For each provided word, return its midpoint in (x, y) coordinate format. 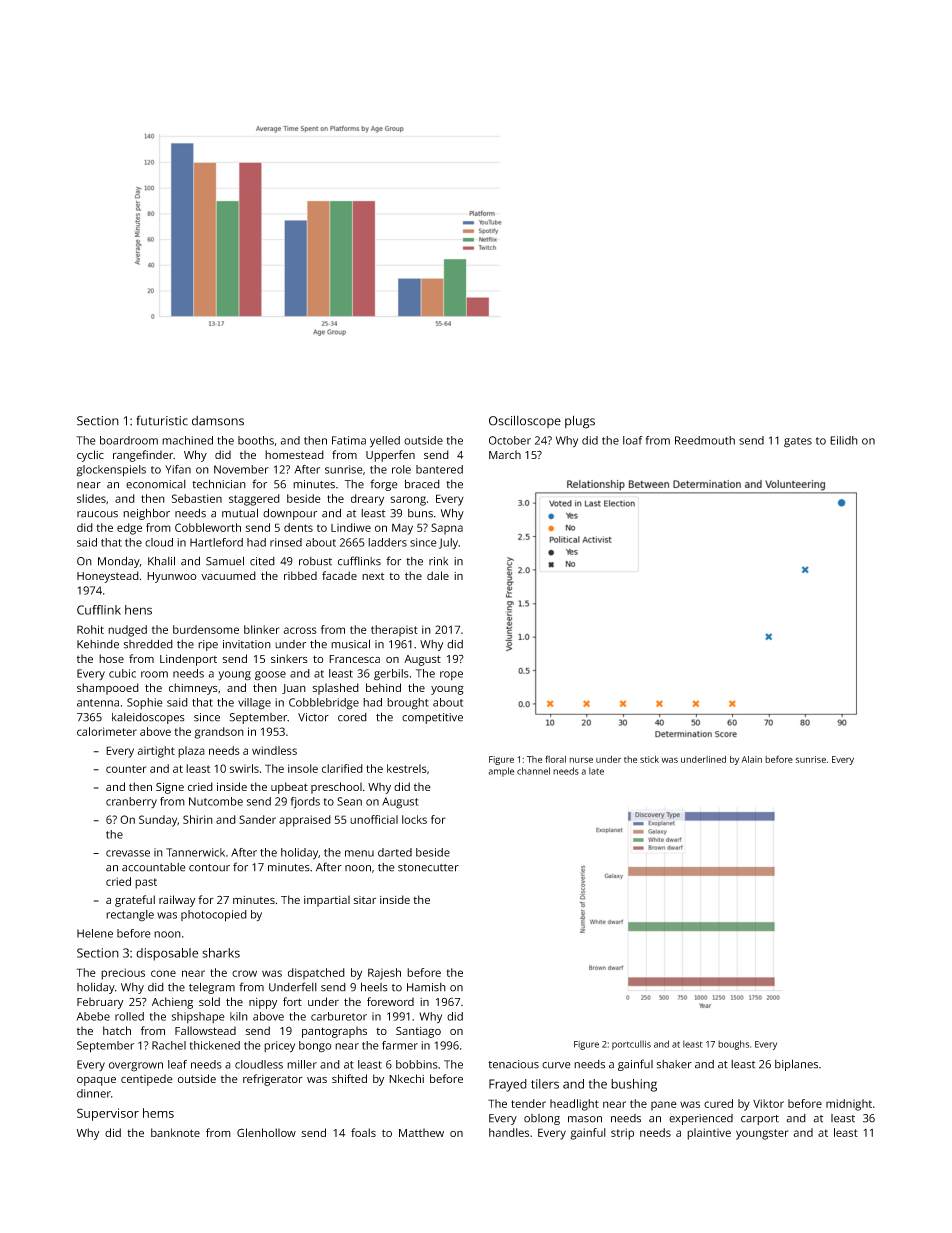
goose (270, 676)
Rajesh (384, 974)
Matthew (421, 1132)
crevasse (128, 853)
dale (438, 575)
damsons (218, 421)
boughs (733, 1045)
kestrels (407, 768)
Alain (751, 759)
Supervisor (108, 1114)
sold (209, 1001)
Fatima (349, 440)
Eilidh (844, 440)
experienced (701, 1119)
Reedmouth (705, 440)
